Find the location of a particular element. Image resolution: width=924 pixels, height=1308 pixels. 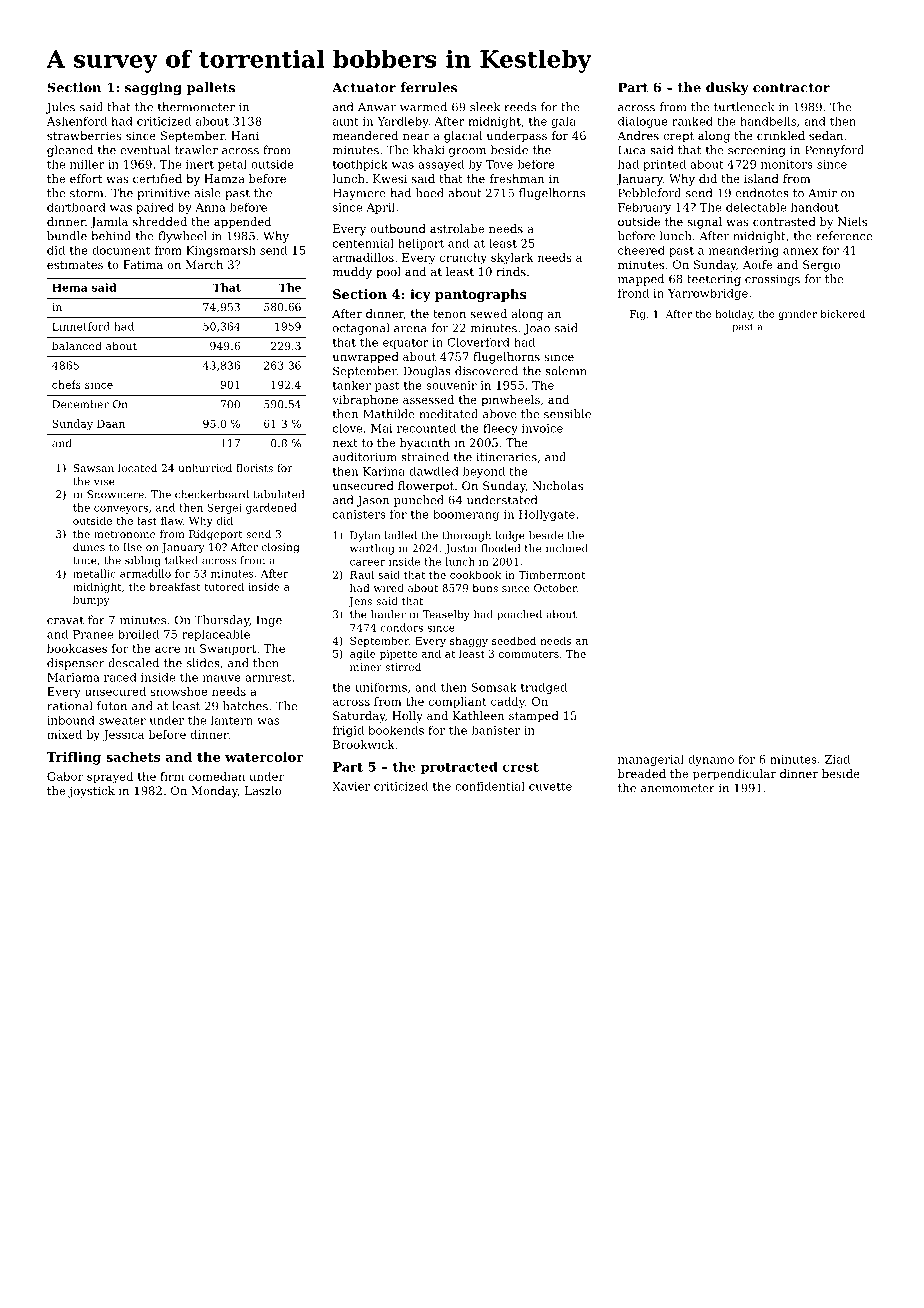

solemn is located at coordinates (566, 371).
